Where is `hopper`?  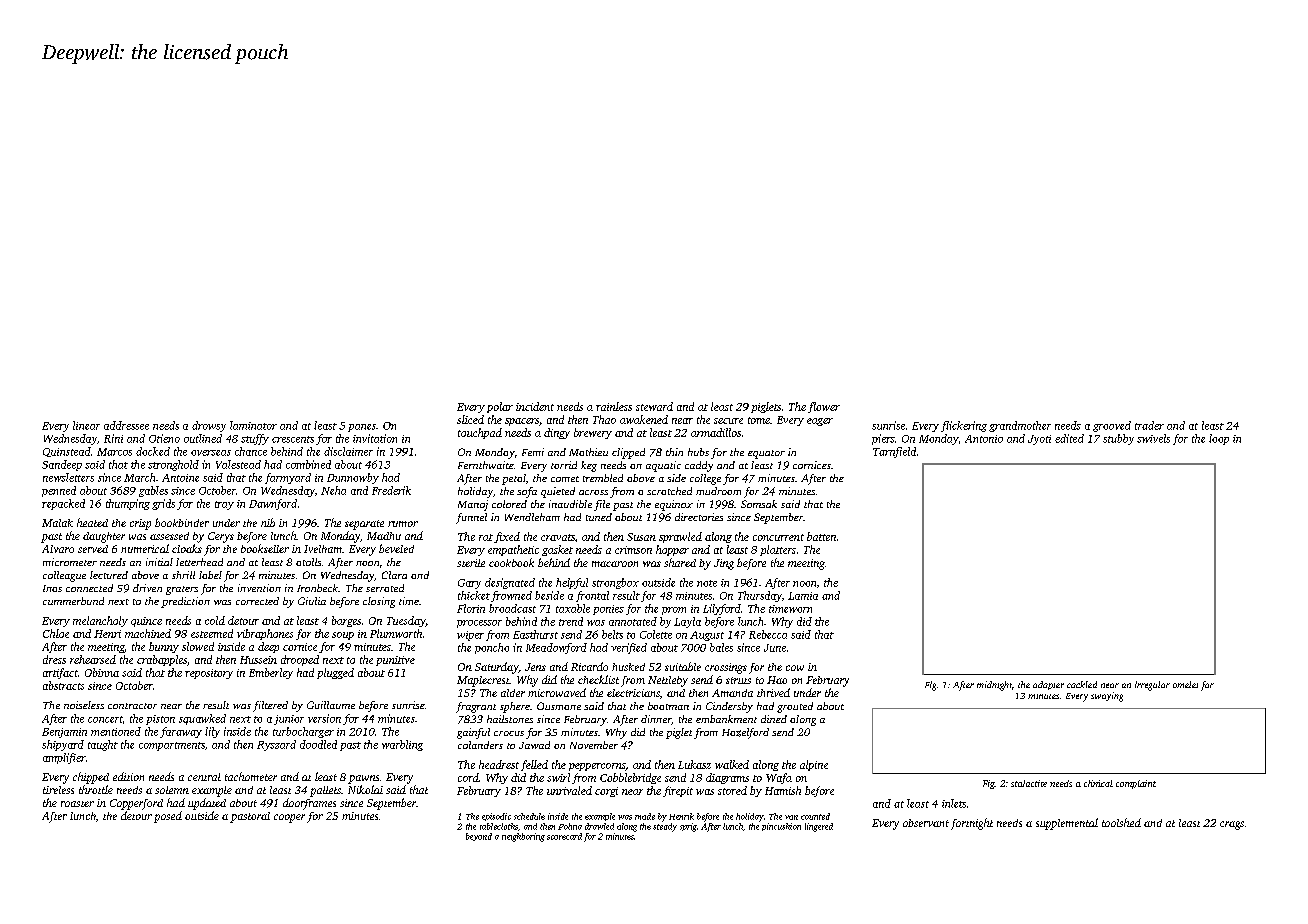
hopper is located at coordinates (672, 550).
